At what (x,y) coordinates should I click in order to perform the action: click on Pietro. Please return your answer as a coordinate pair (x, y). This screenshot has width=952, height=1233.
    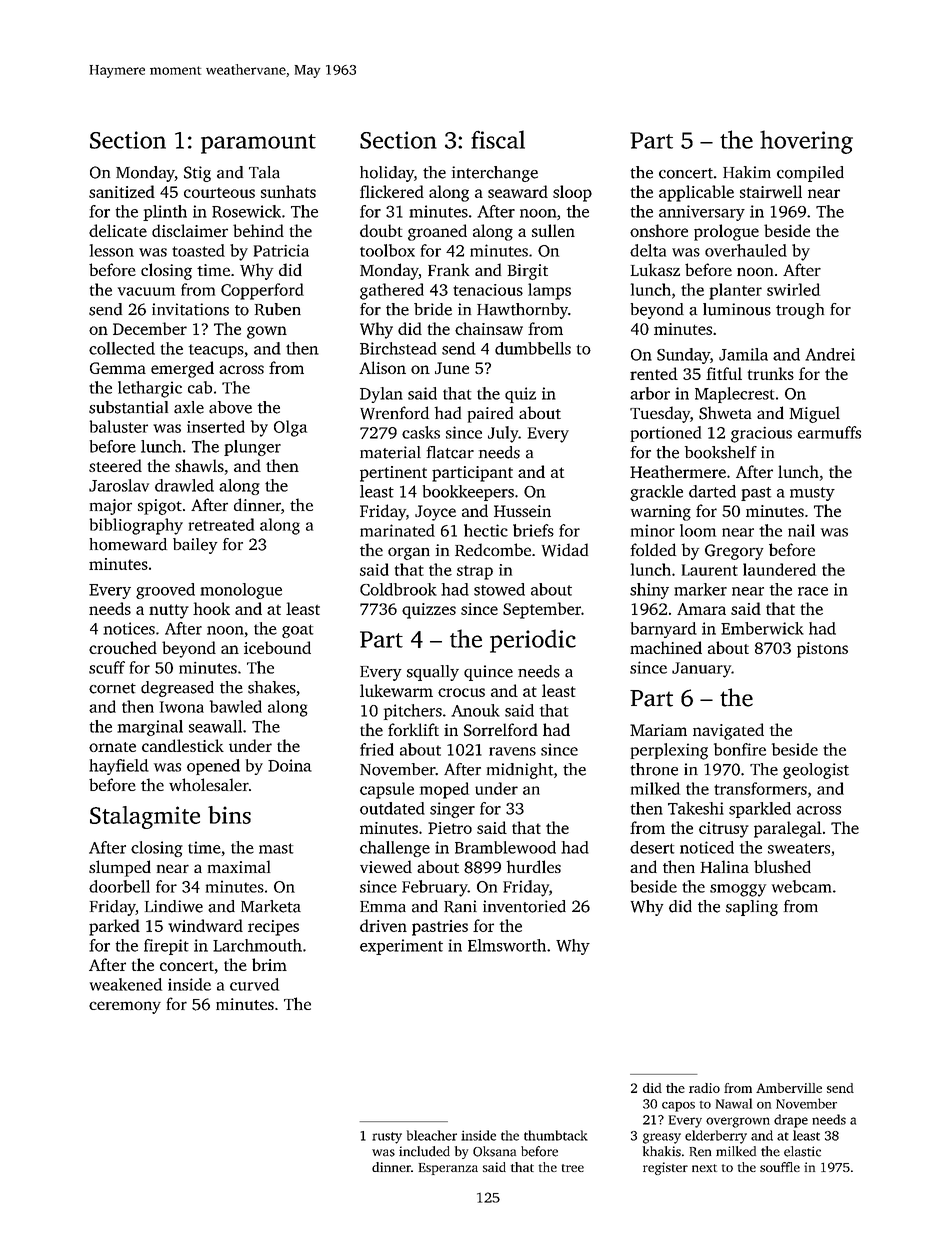
    Looking at the image, I should click on (450, 828).
